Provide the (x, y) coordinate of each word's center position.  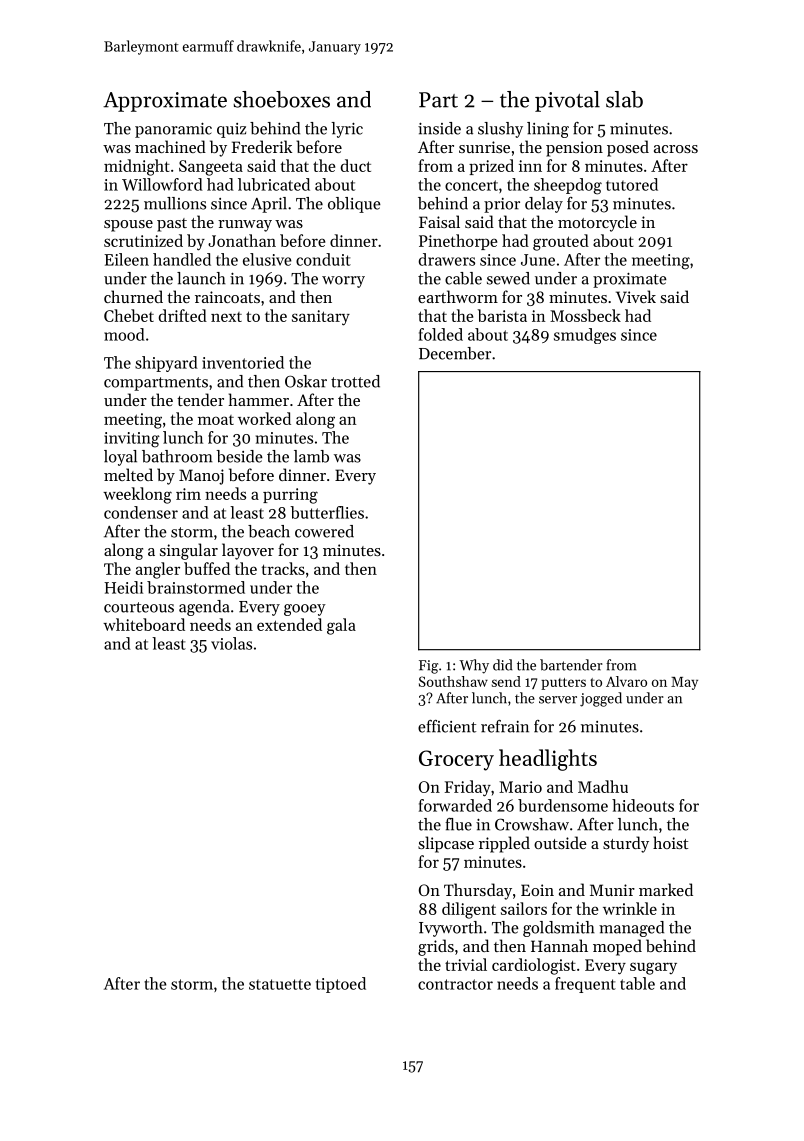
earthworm (458, 296)
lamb (311, 456)
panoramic (173, 130)
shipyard (166, 364)
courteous (139, 607)
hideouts (643, 805)
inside (439, 128)
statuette (280, 984)
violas (231, 643)
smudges (585, 336)
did (502, 665)
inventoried (243, 362)
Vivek (636, 296)
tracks (283, 568)
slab (624, 99)
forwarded (455, 805)
